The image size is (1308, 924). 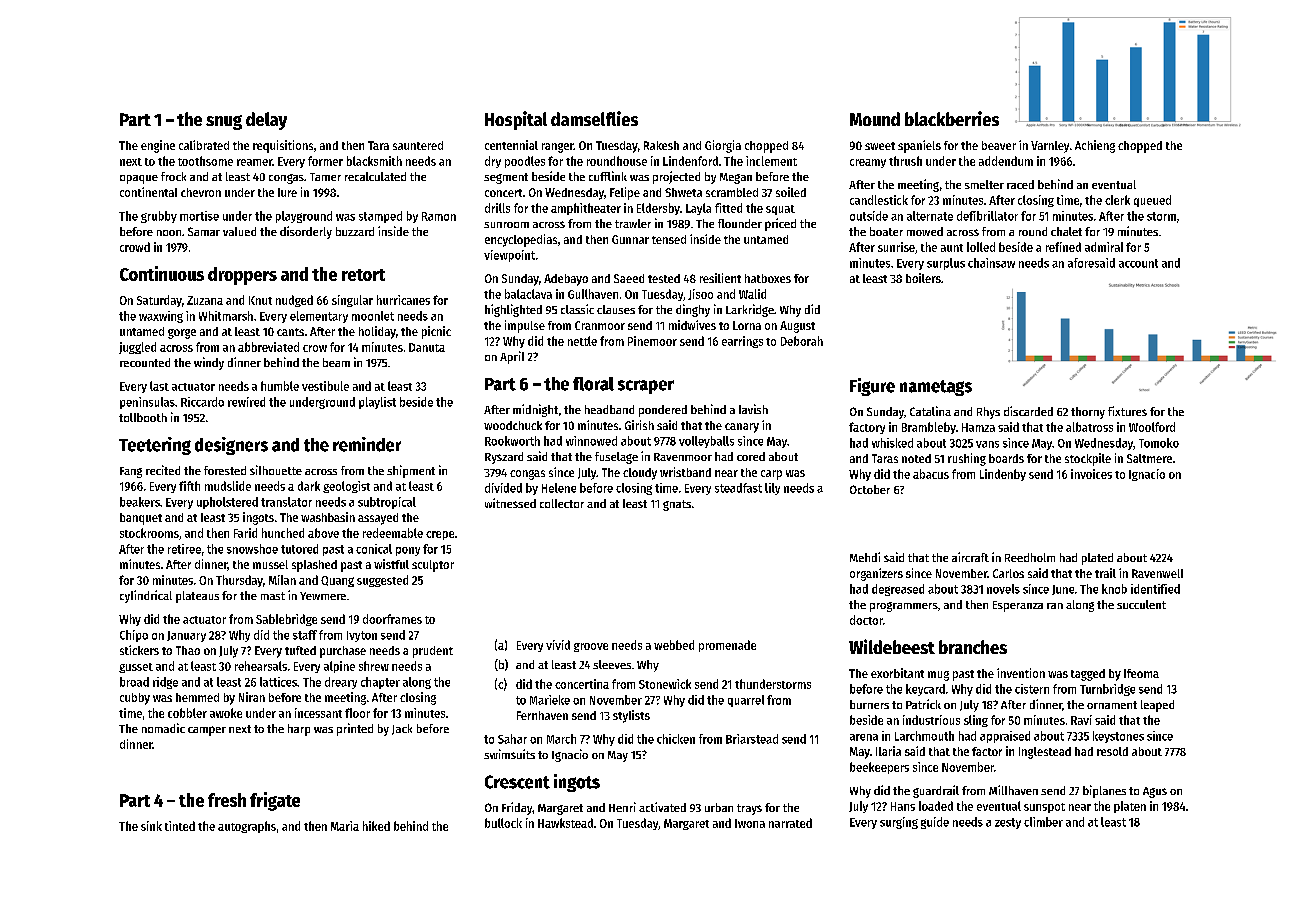 I want to click on Mound, so click(x=875, y=119).
